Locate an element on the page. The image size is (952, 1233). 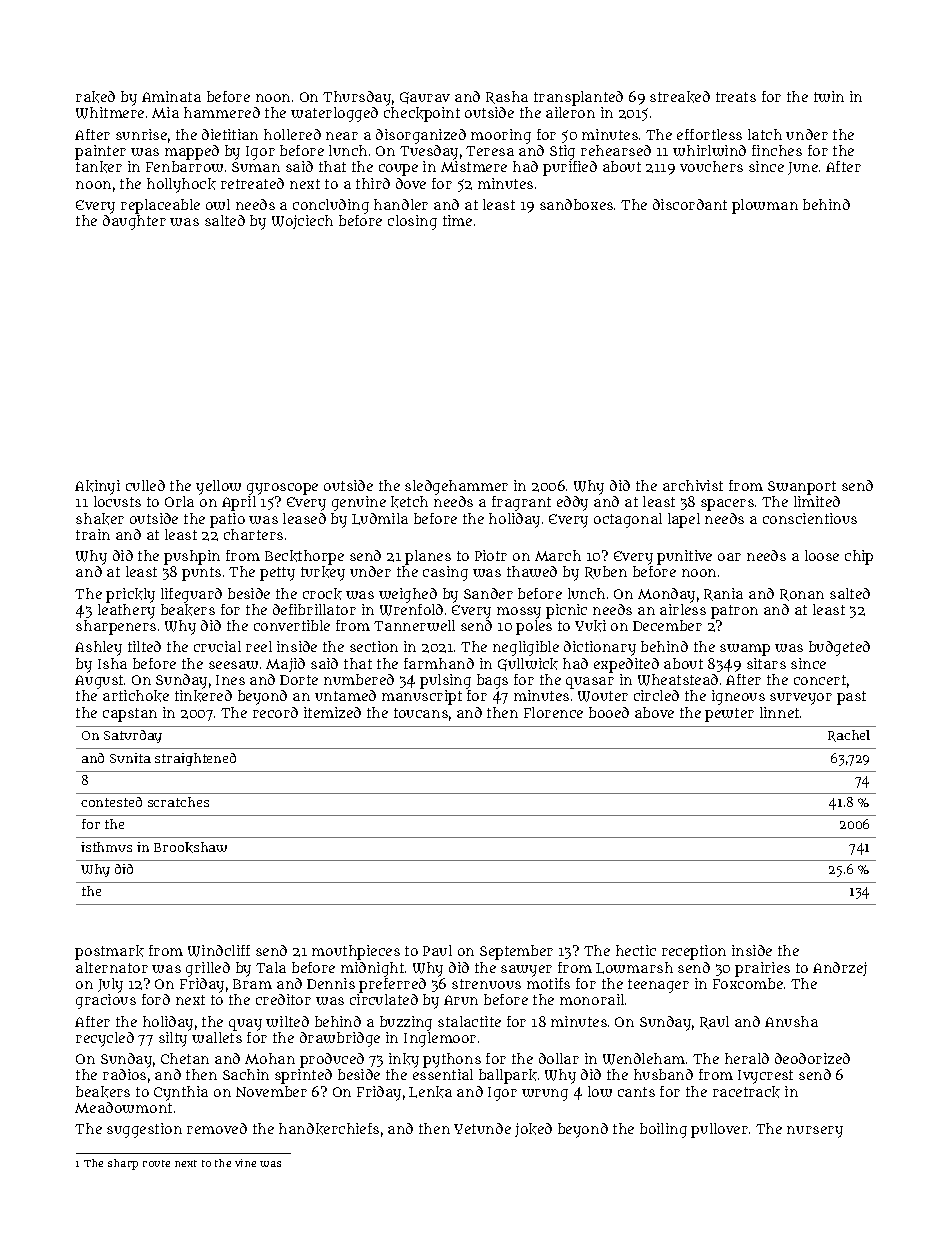
daughter is located at coordinates (134, 222).
